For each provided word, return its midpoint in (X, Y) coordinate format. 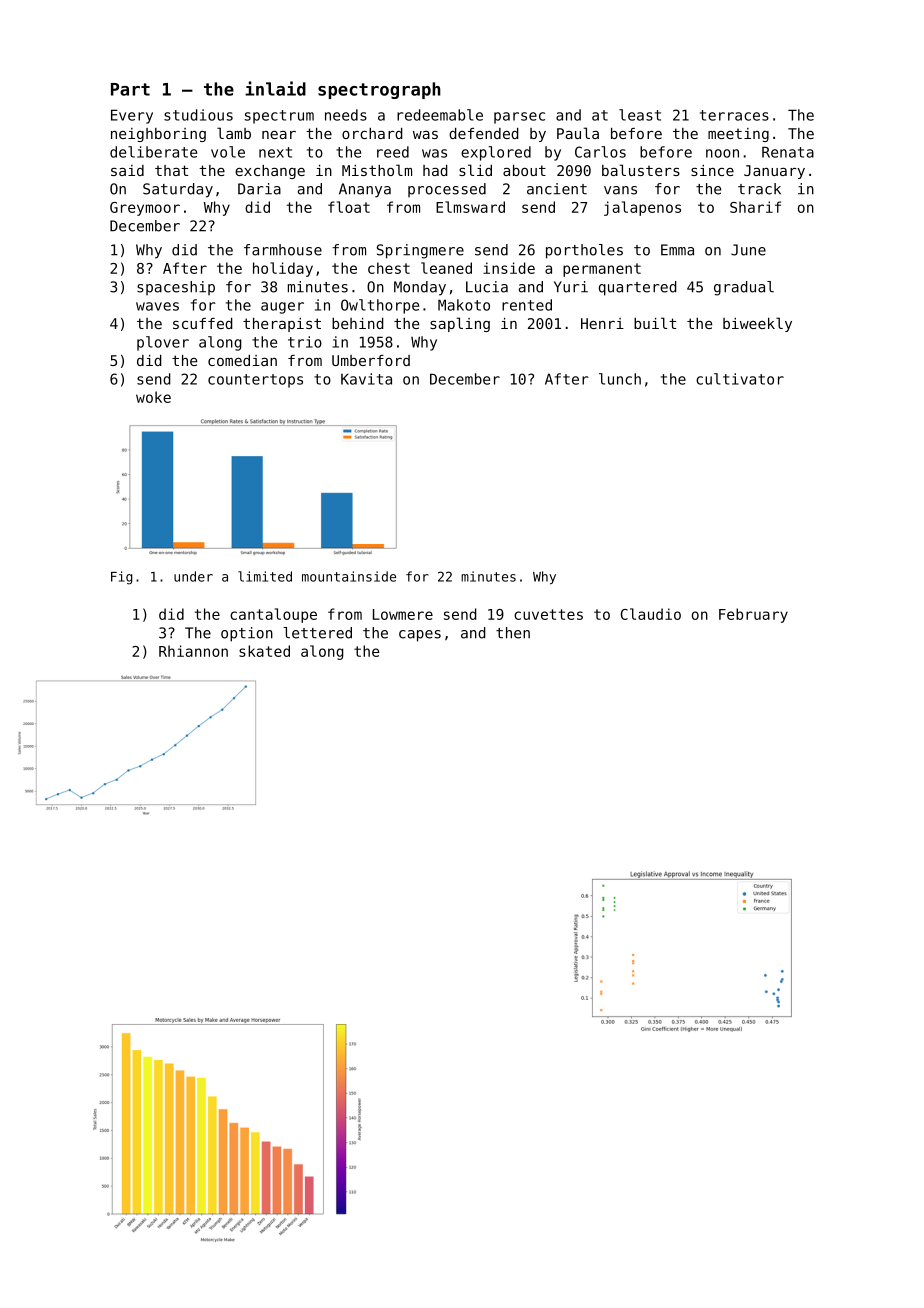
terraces (734, 115)
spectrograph (379, 90)
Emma (677, 250)
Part (130, 89)
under (193, 576)
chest (389, 268)
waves (157, 306)
